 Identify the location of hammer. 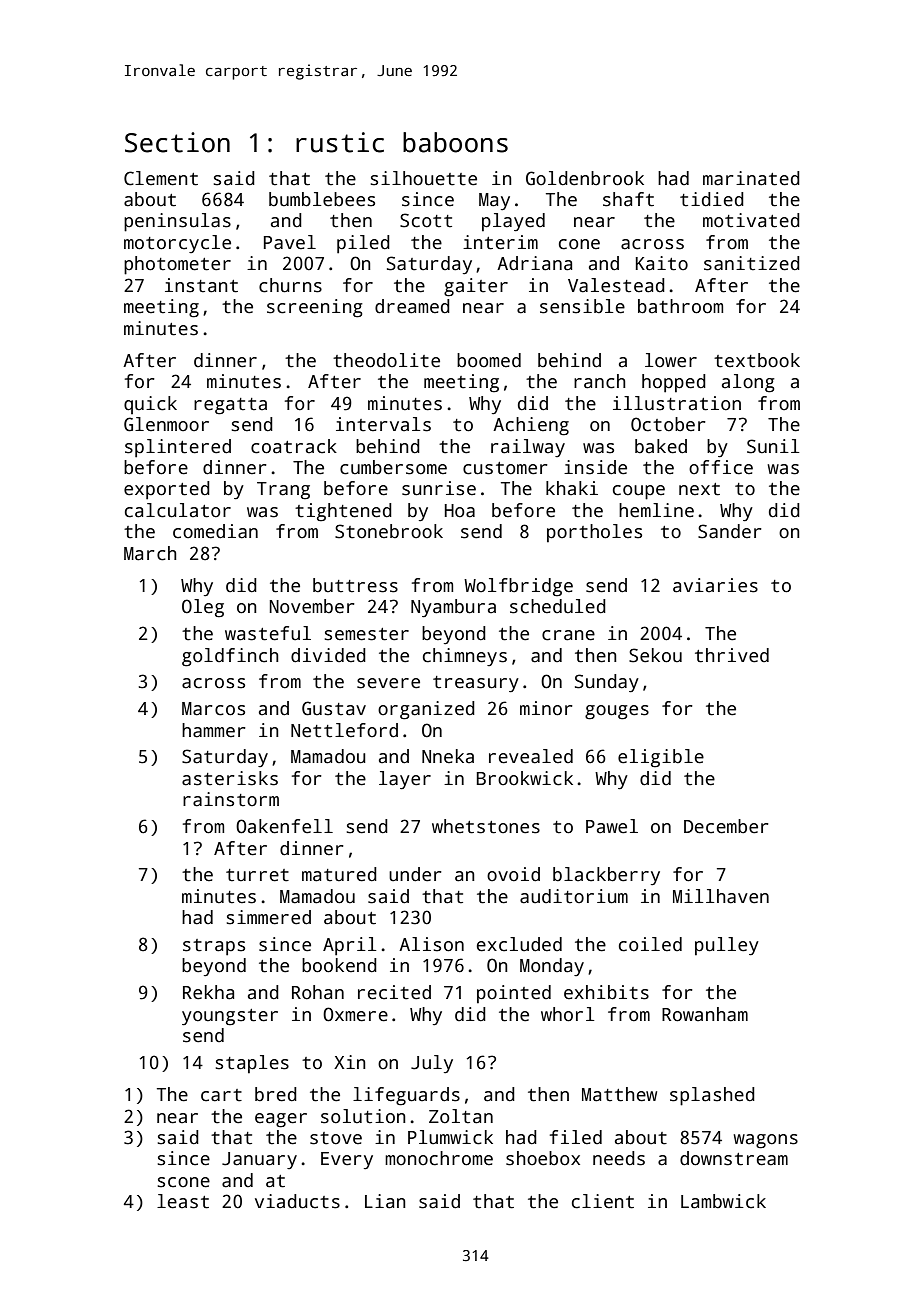
(213, 730).
